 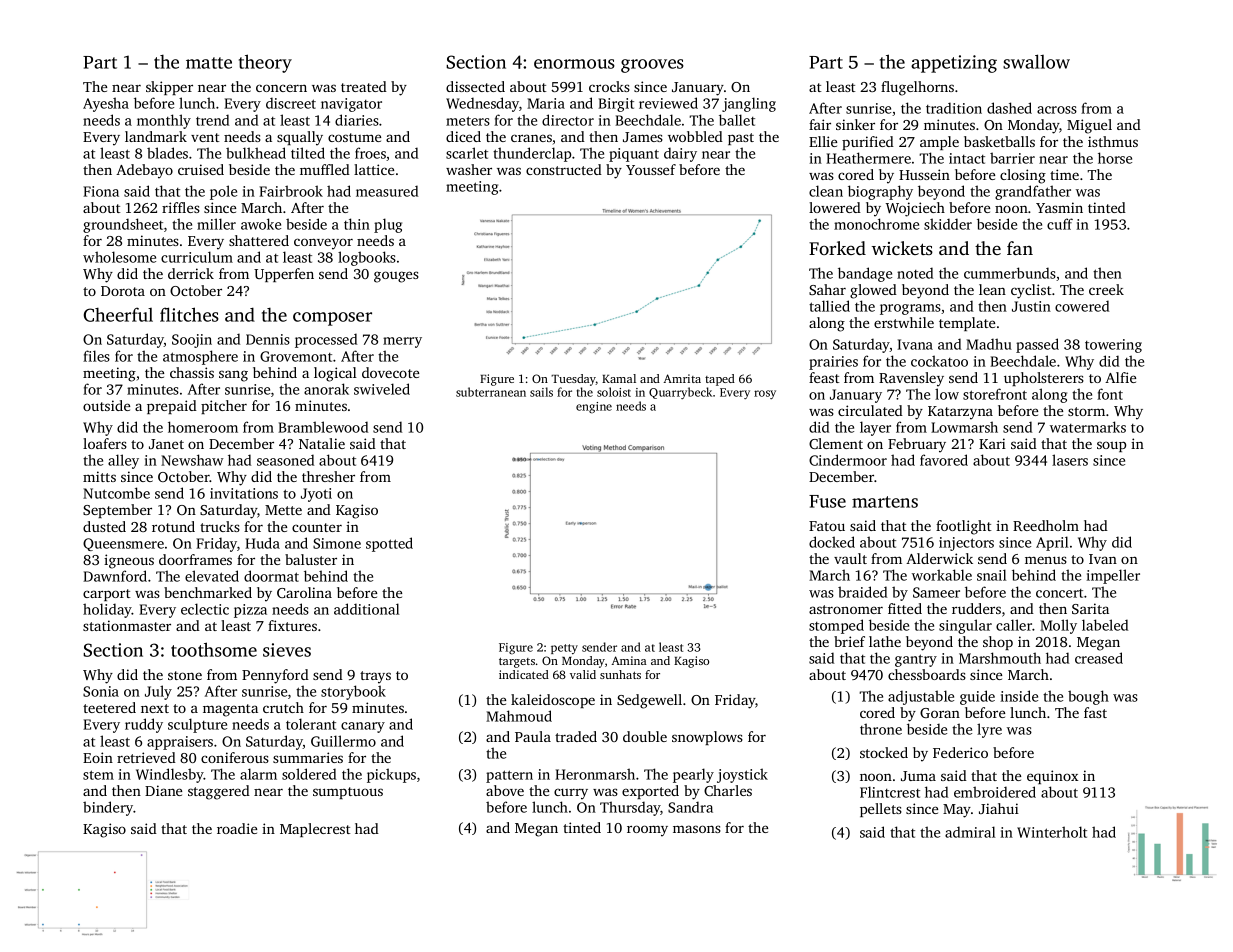 What do you see at coordinates (868, 158) in the screenshot?
I see `Heathermere` at bounding box center [868, 158].
